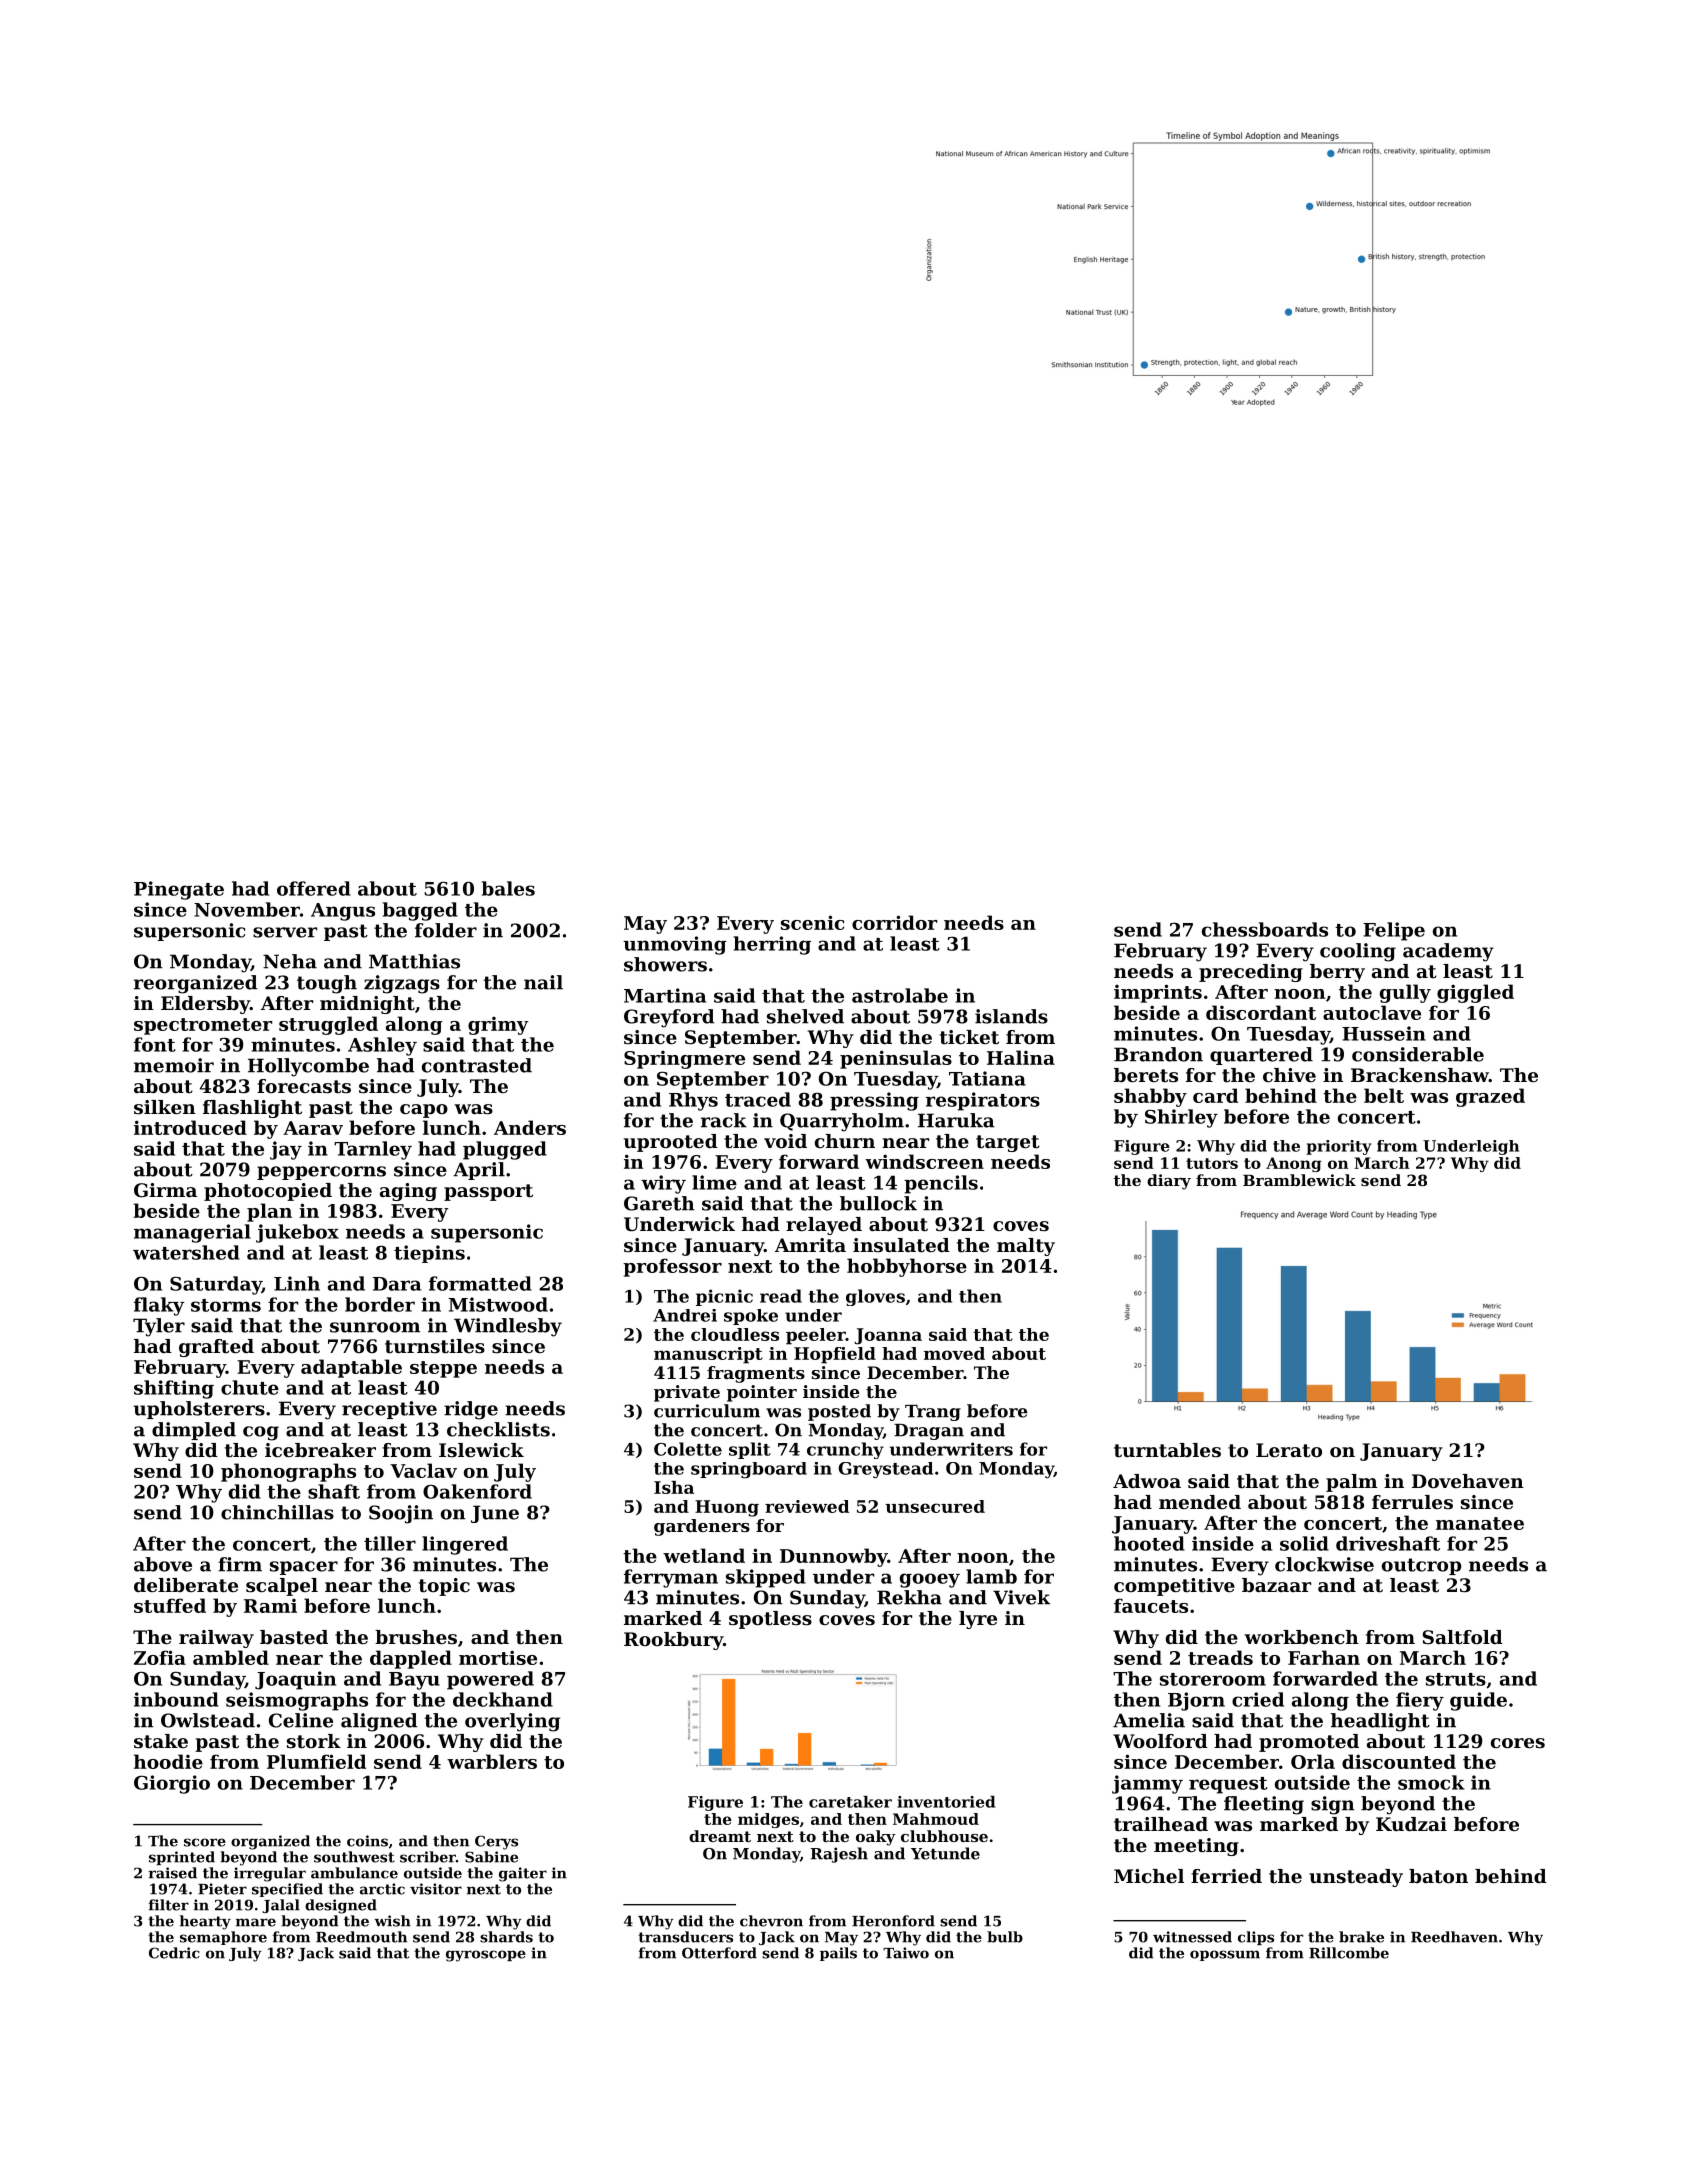 The width and height of the page is (1683, 2178). What do you see at coordinates (401, 1514) in the page?
I see `Soojin` at bounding box center [401, 1514].
